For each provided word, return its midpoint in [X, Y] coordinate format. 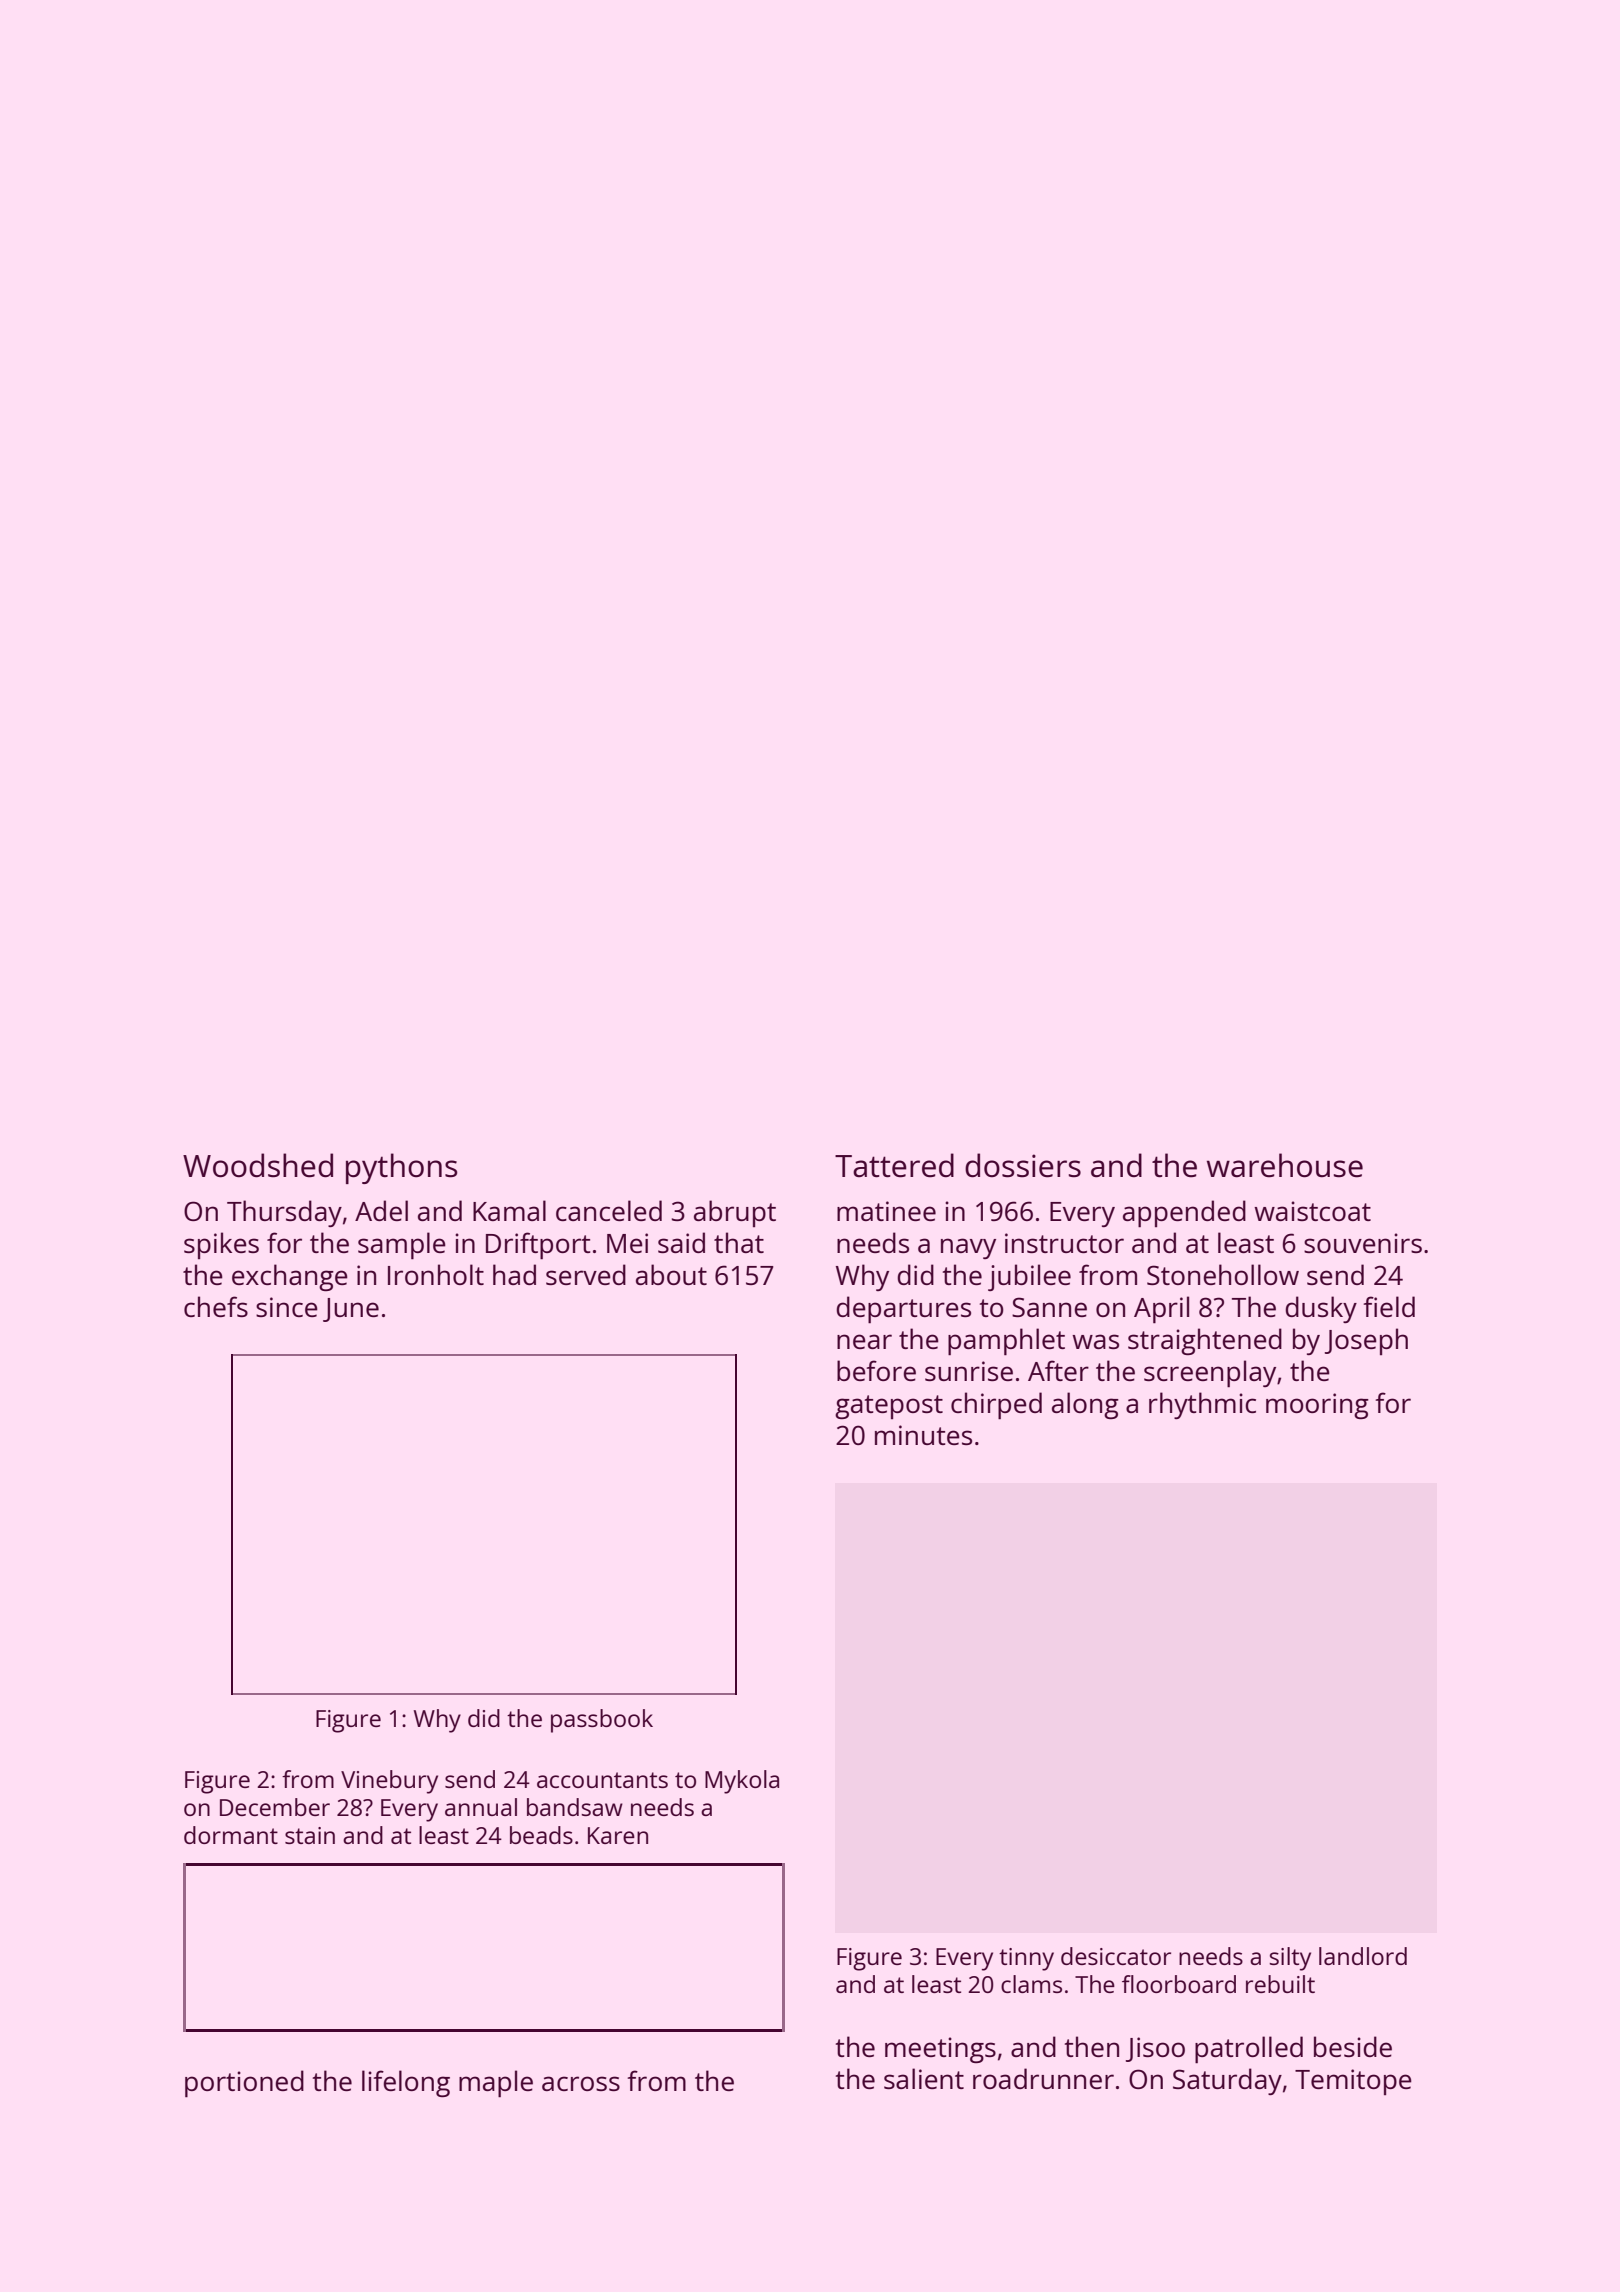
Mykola [742, 1782]
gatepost [889, 1407]
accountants [602, 1780]
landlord [1363, 1956]
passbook [602, 1721]
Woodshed [258, 1165]
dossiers [1023, 1165]
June [351, 1310]
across [581, 2083]
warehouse [1285, 1165]
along [1085, 1405]
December [275, 1807]
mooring [1317, 1406]
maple [496, 2084]
